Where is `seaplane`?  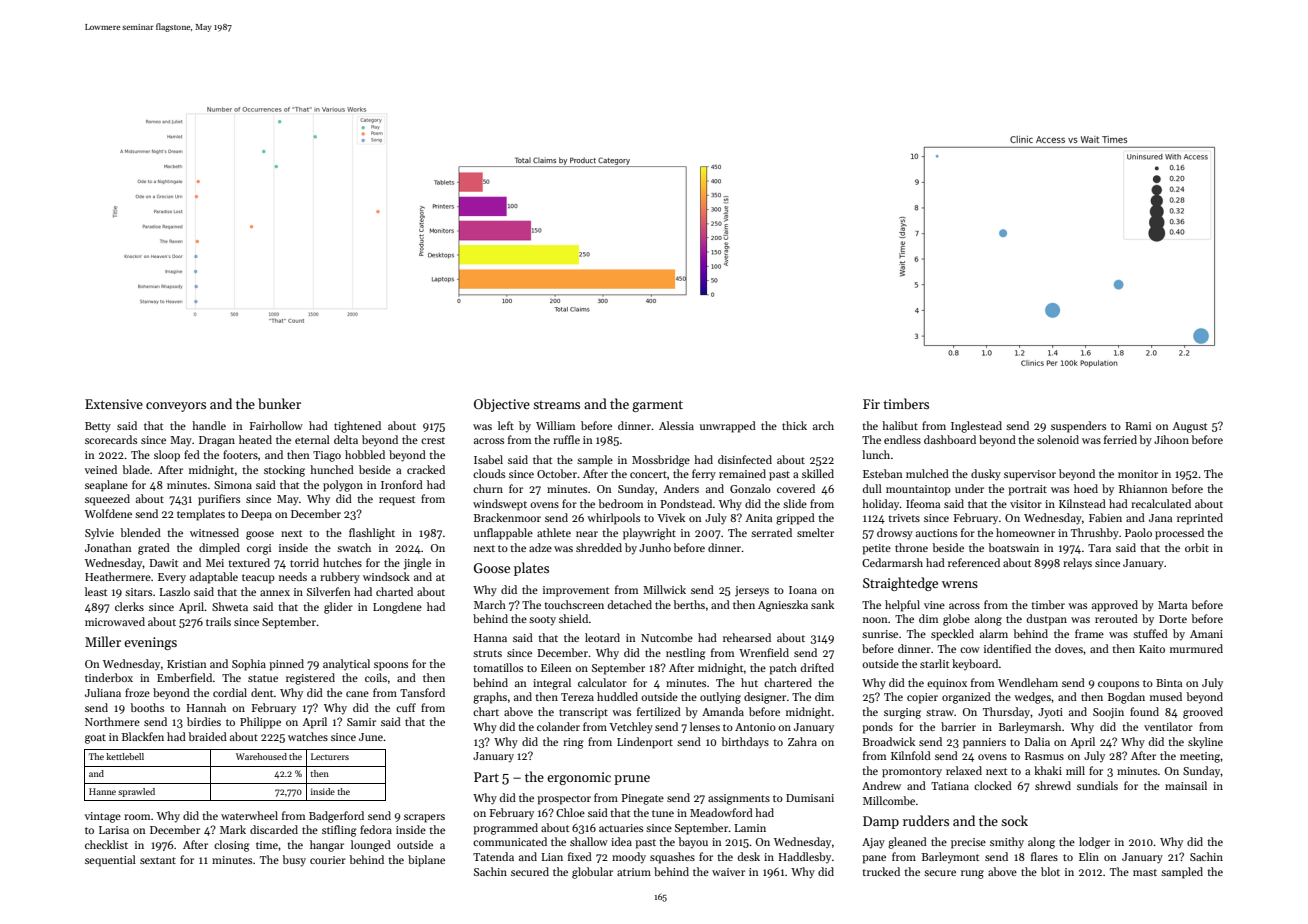
seaplane is located at coordinates (106, 486).
